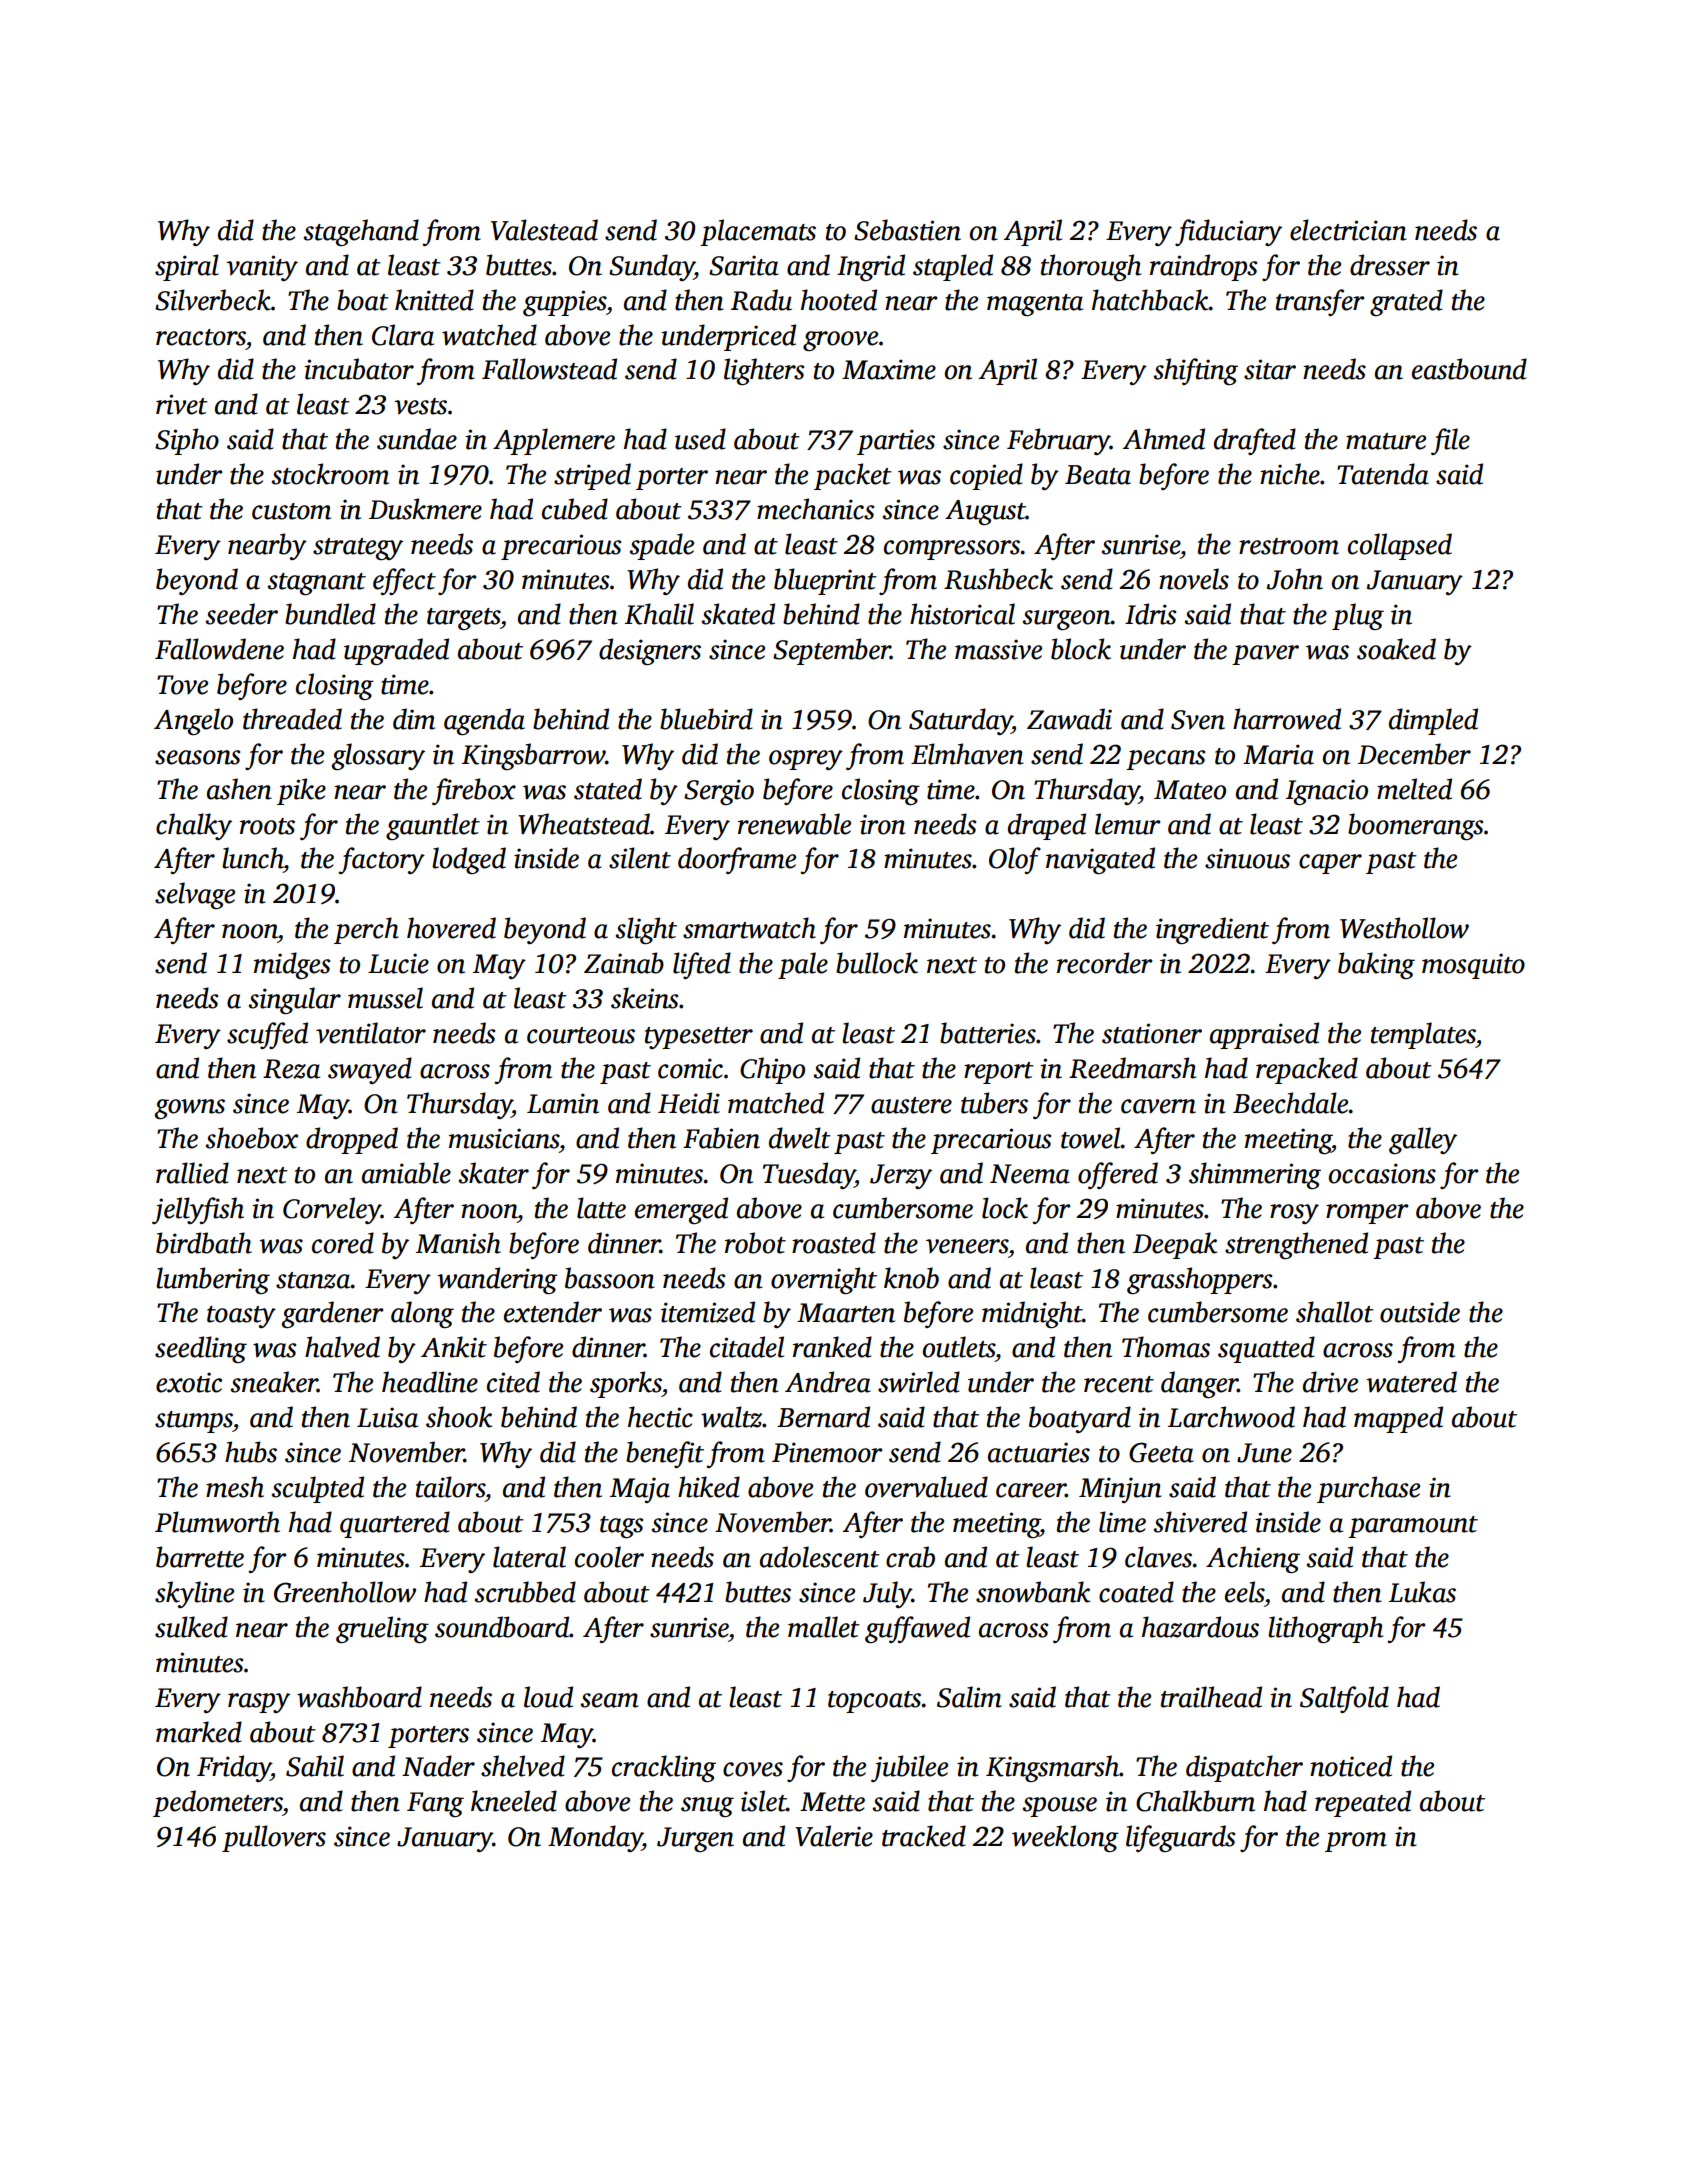  What do you see at coordinates (187, 267) in the page?
I see `spiral` at bounding box center [187, 267].
